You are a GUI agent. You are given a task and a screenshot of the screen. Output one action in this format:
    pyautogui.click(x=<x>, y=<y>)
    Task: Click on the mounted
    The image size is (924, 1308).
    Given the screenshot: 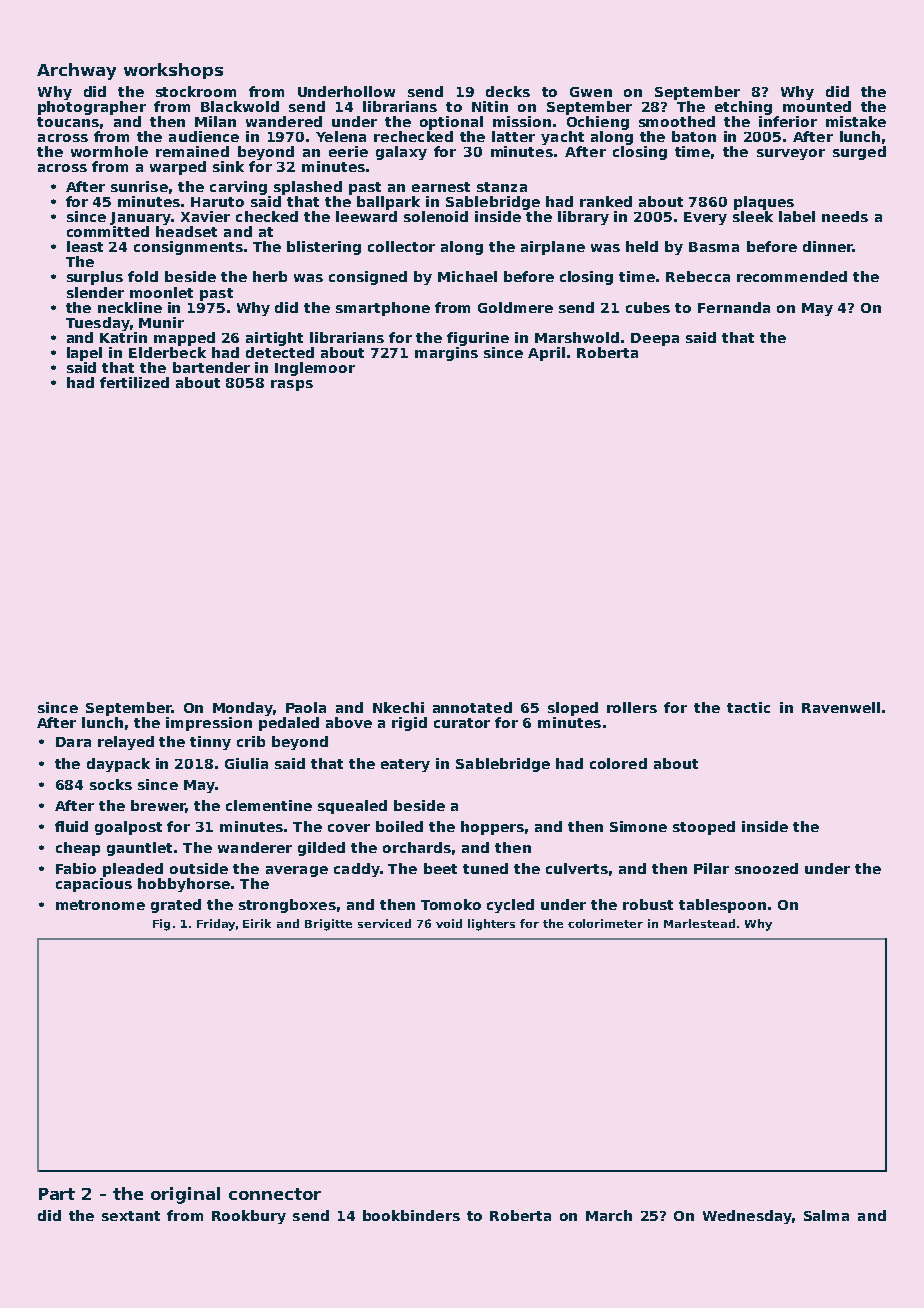 What is the action you would take?
    pyautogui.click(x=817, y=106)
